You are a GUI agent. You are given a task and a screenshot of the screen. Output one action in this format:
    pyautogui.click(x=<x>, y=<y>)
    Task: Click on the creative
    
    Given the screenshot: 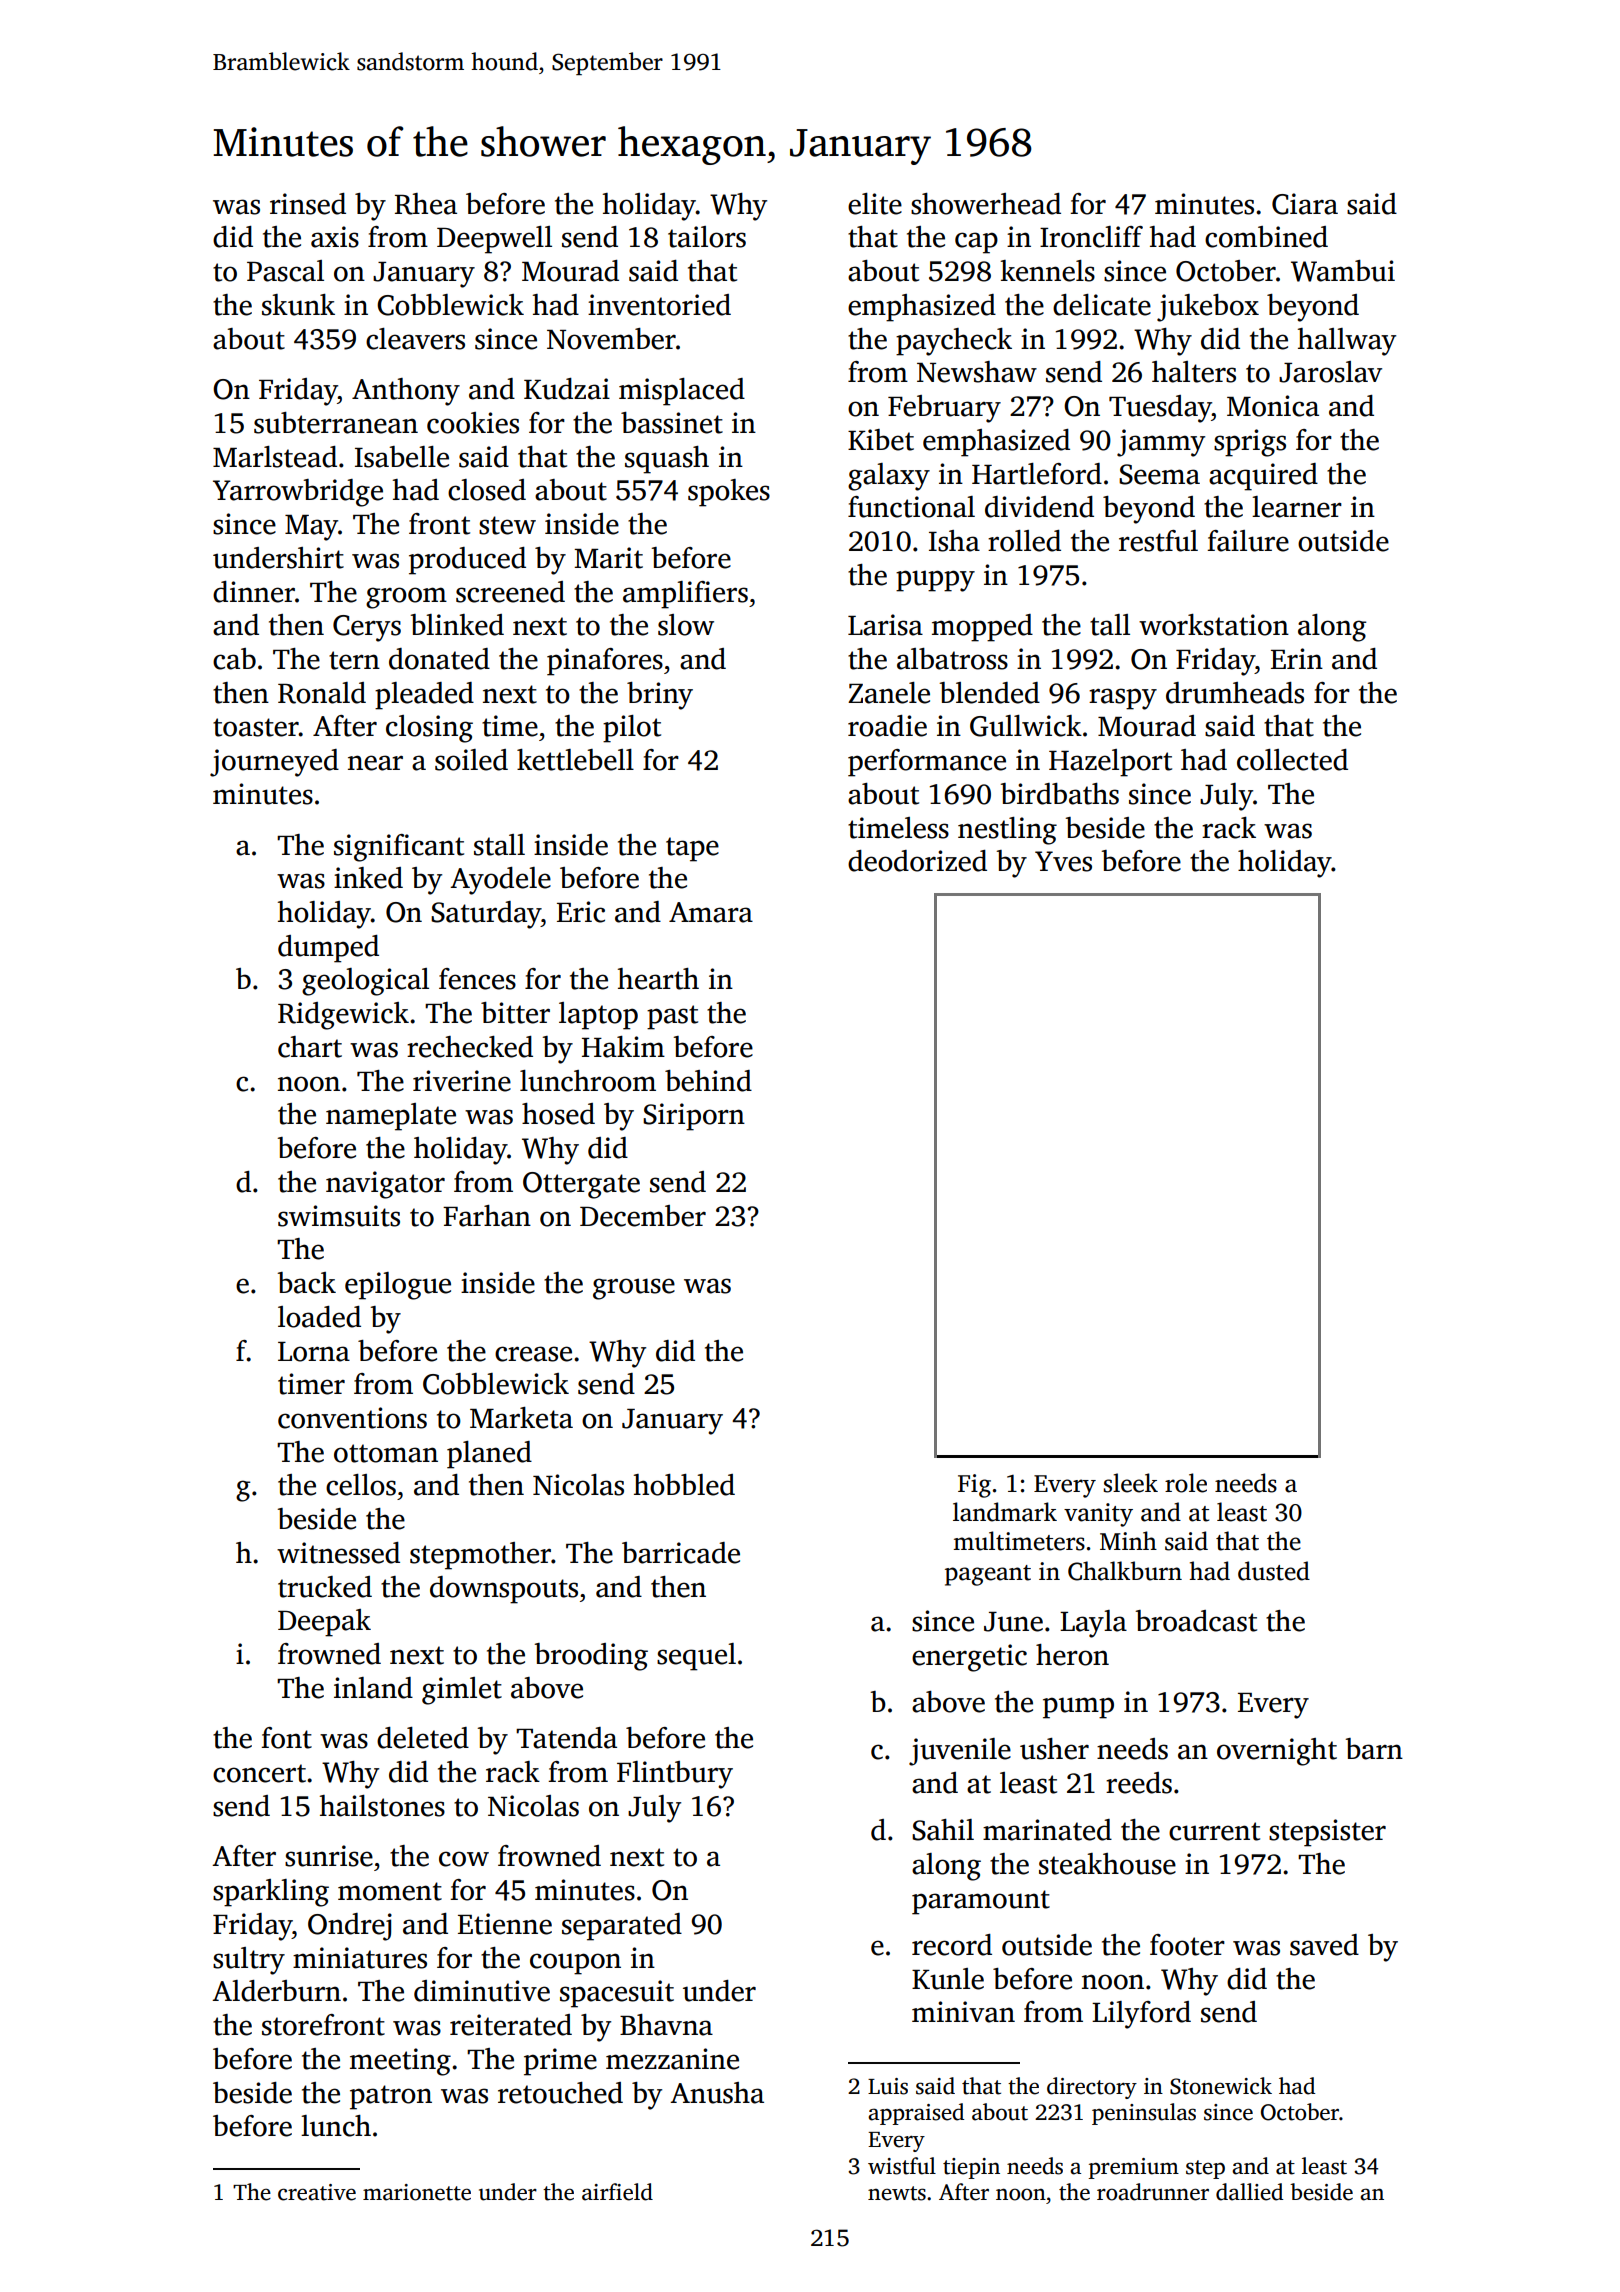 What is the action you would take?
    pyautogui.click(x=317, y=2192)
